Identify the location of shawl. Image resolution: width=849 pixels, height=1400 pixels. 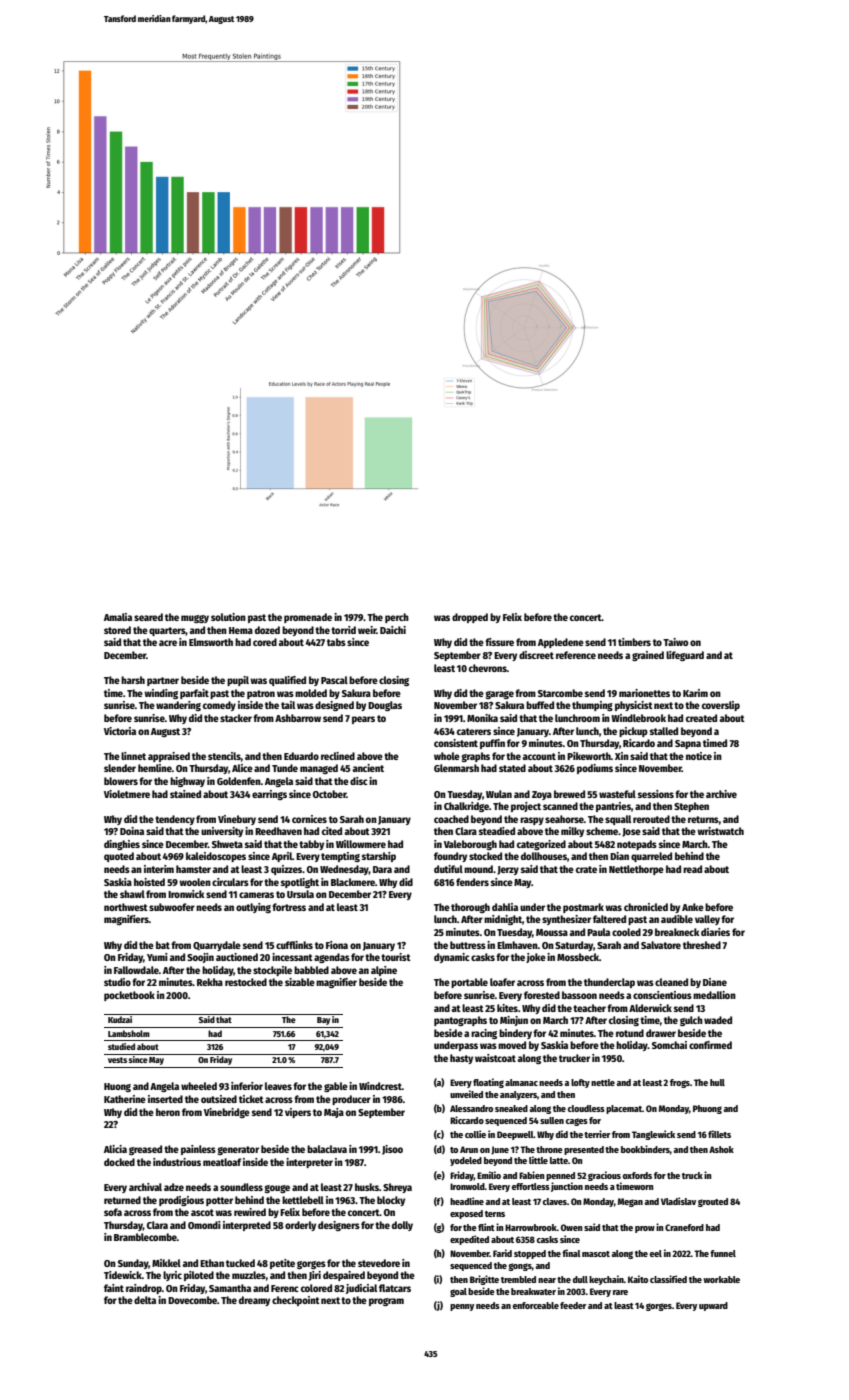
(132, 894).
